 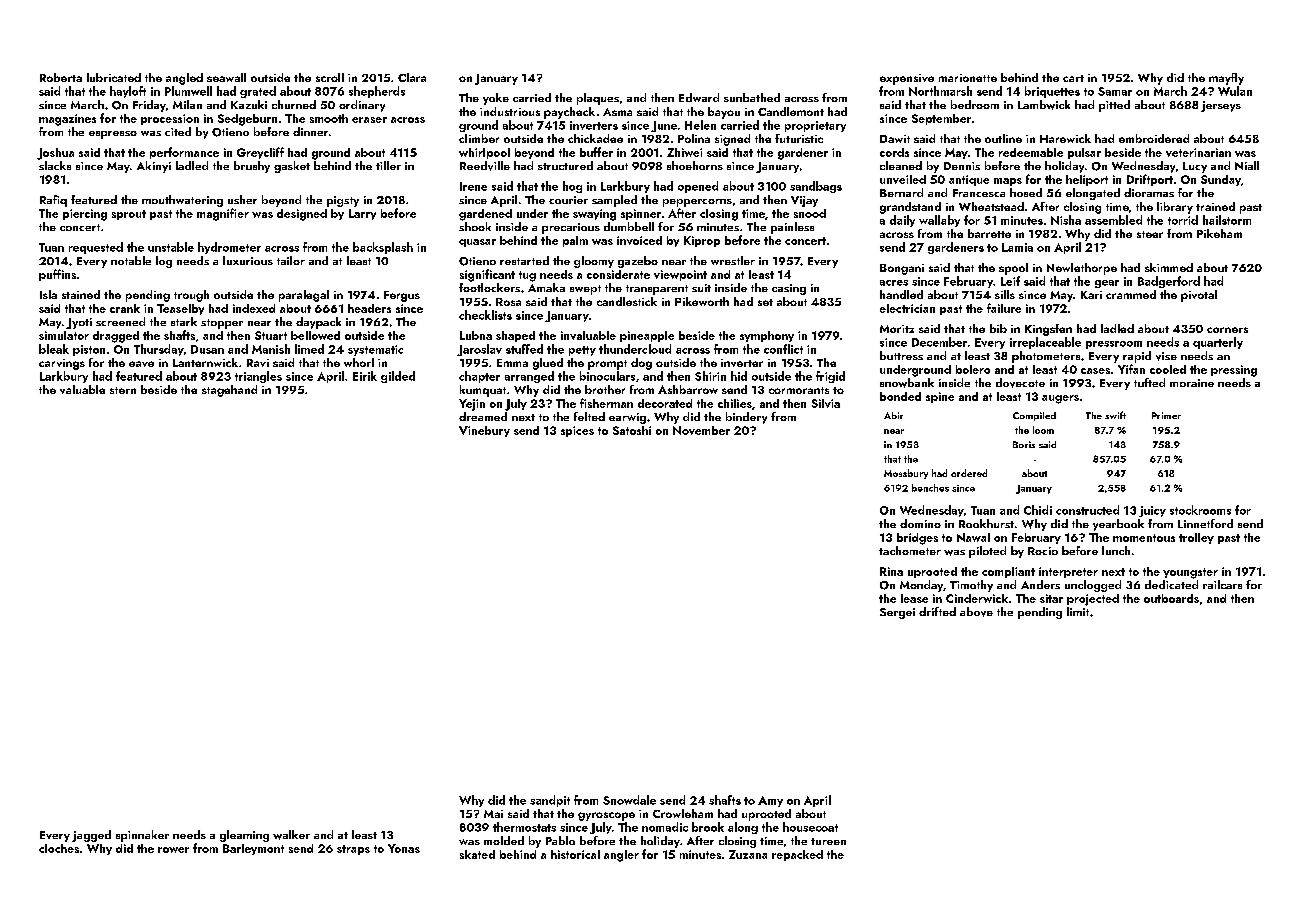 I want to click on unstable, so click(x=171, y=247).
